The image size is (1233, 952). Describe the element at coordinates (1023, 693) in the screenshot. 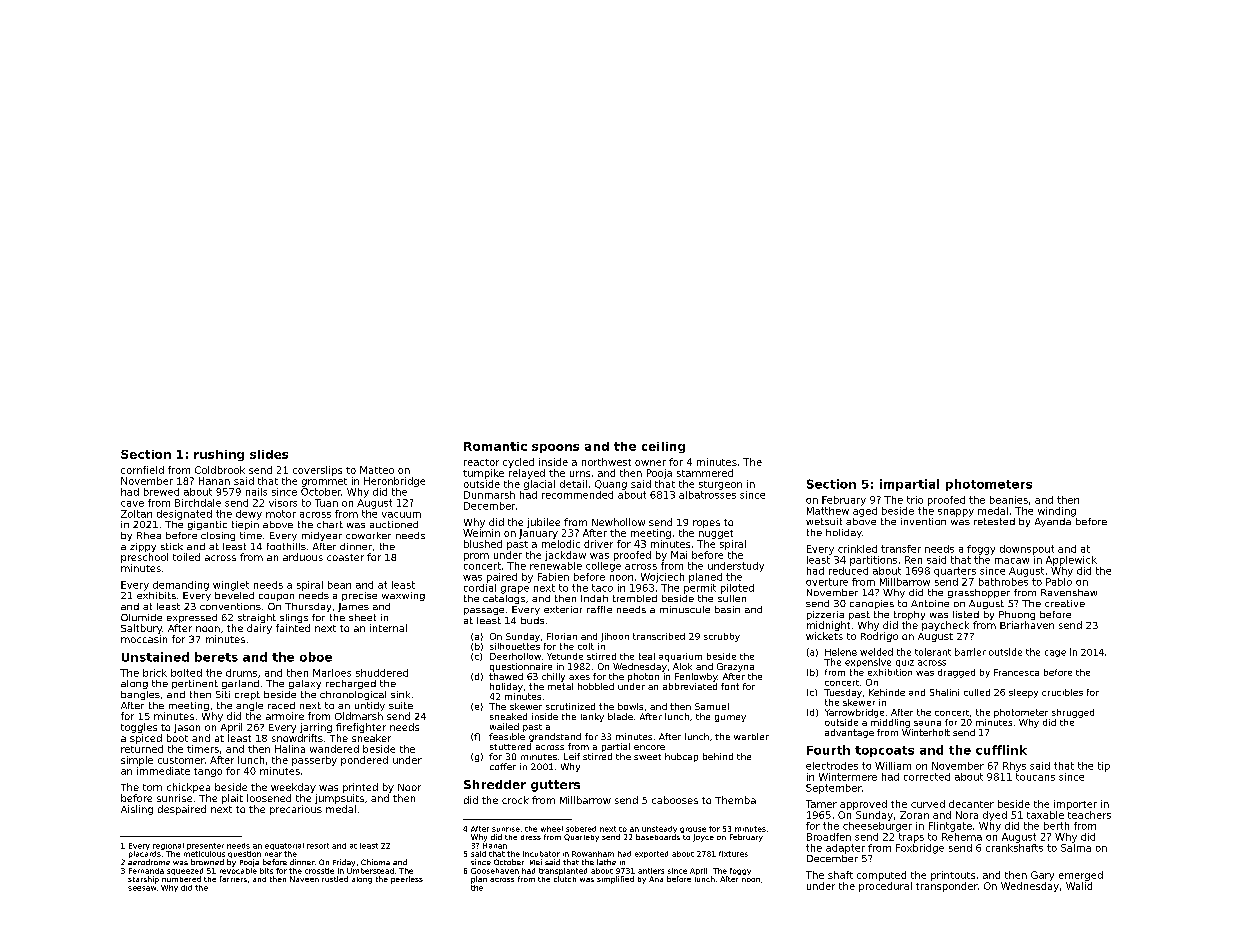

I see `sleepy` at that location.
